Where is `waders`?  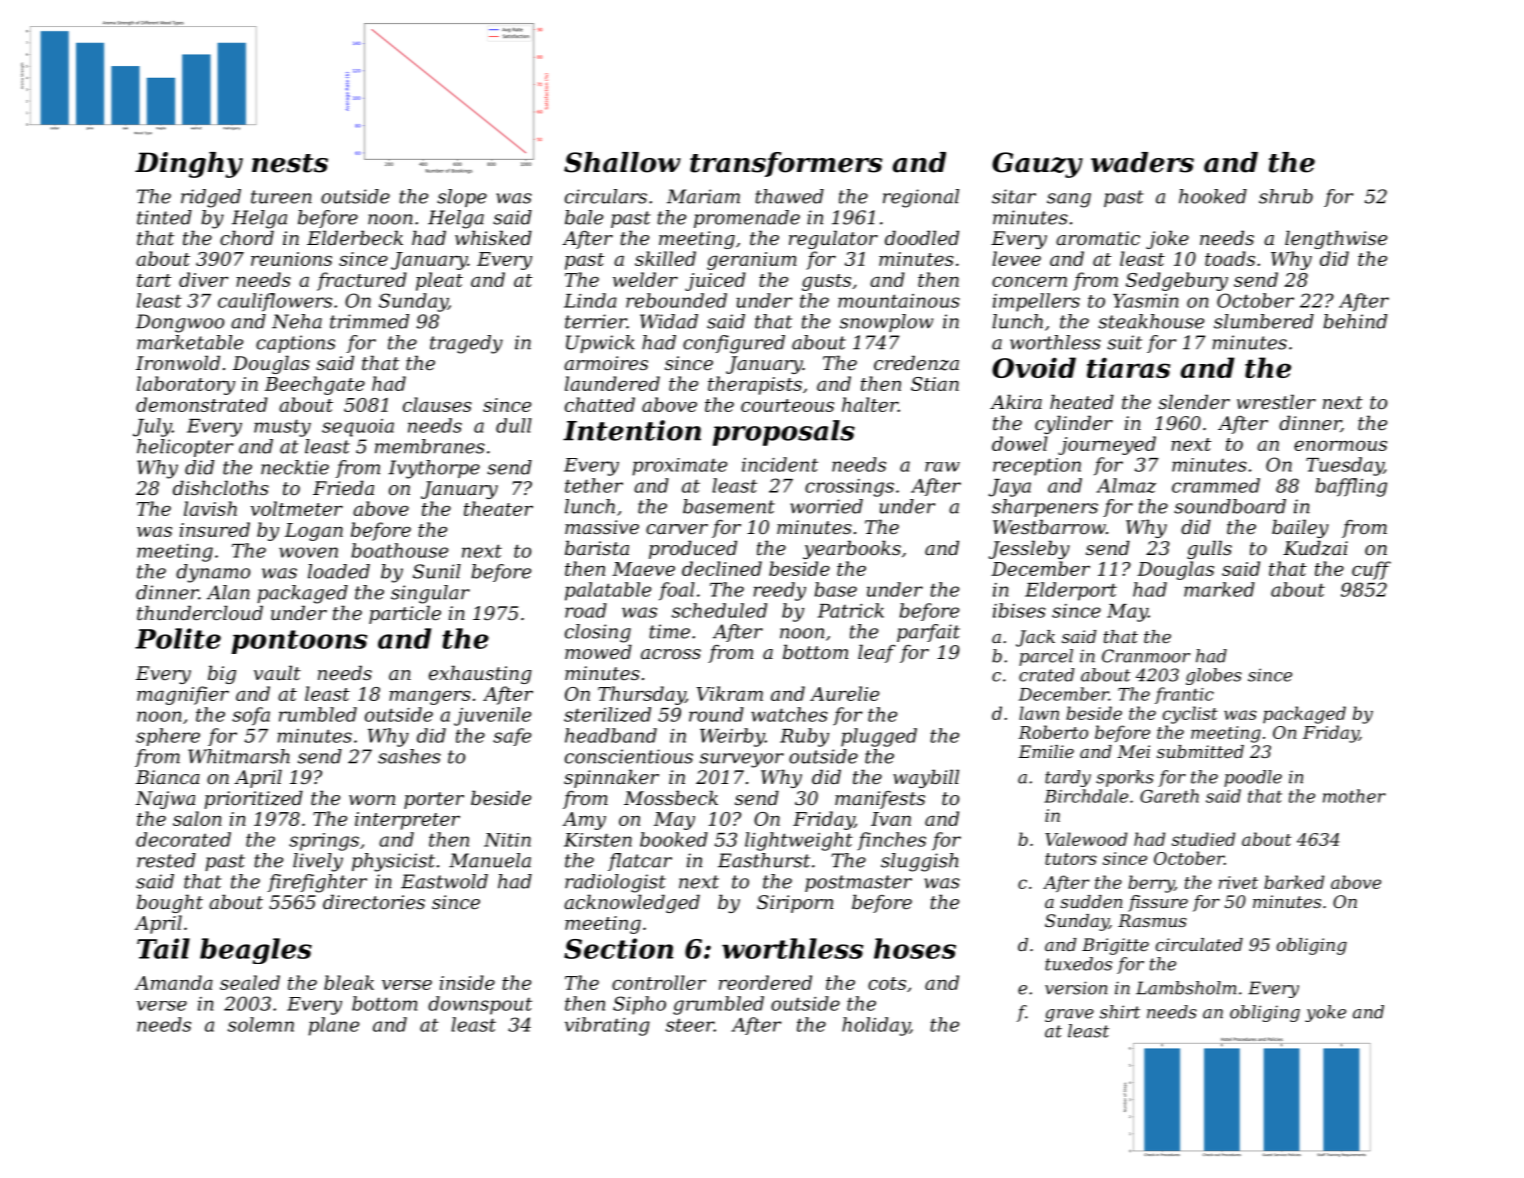
waders is located at coordinates (1142, 162).
